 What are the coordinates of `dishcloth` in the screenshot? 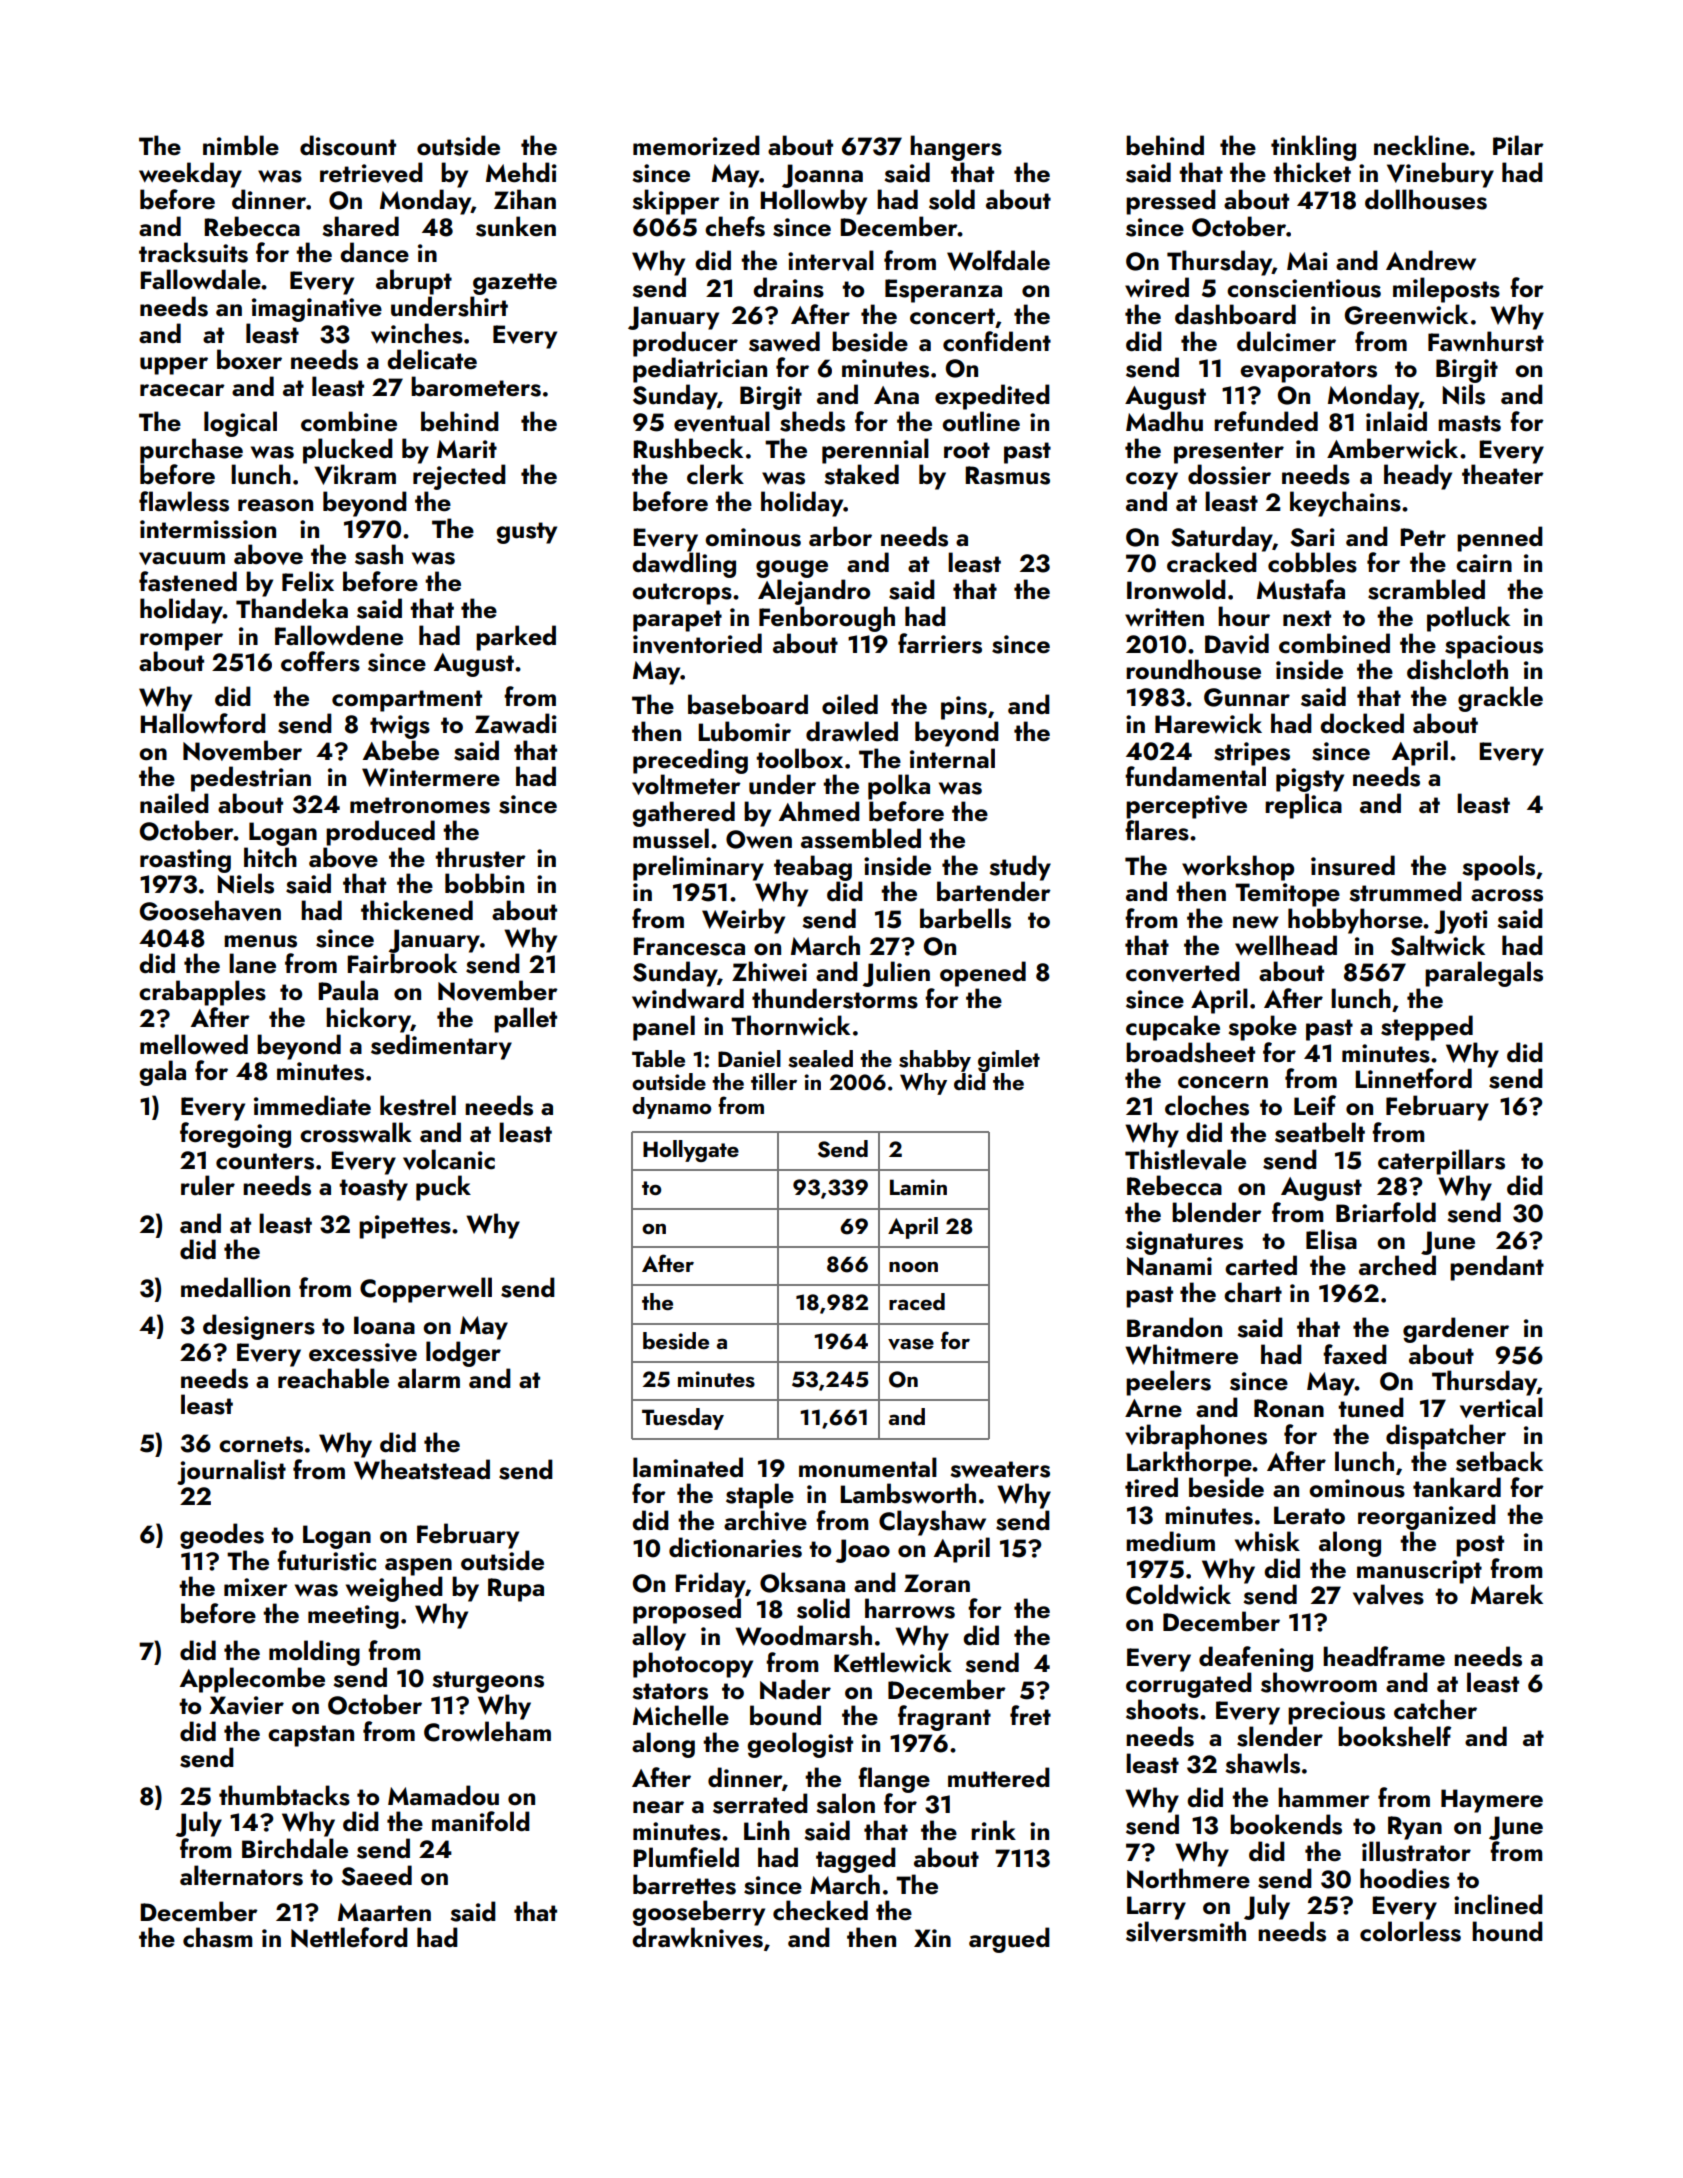 It's located at (1457, 669).
